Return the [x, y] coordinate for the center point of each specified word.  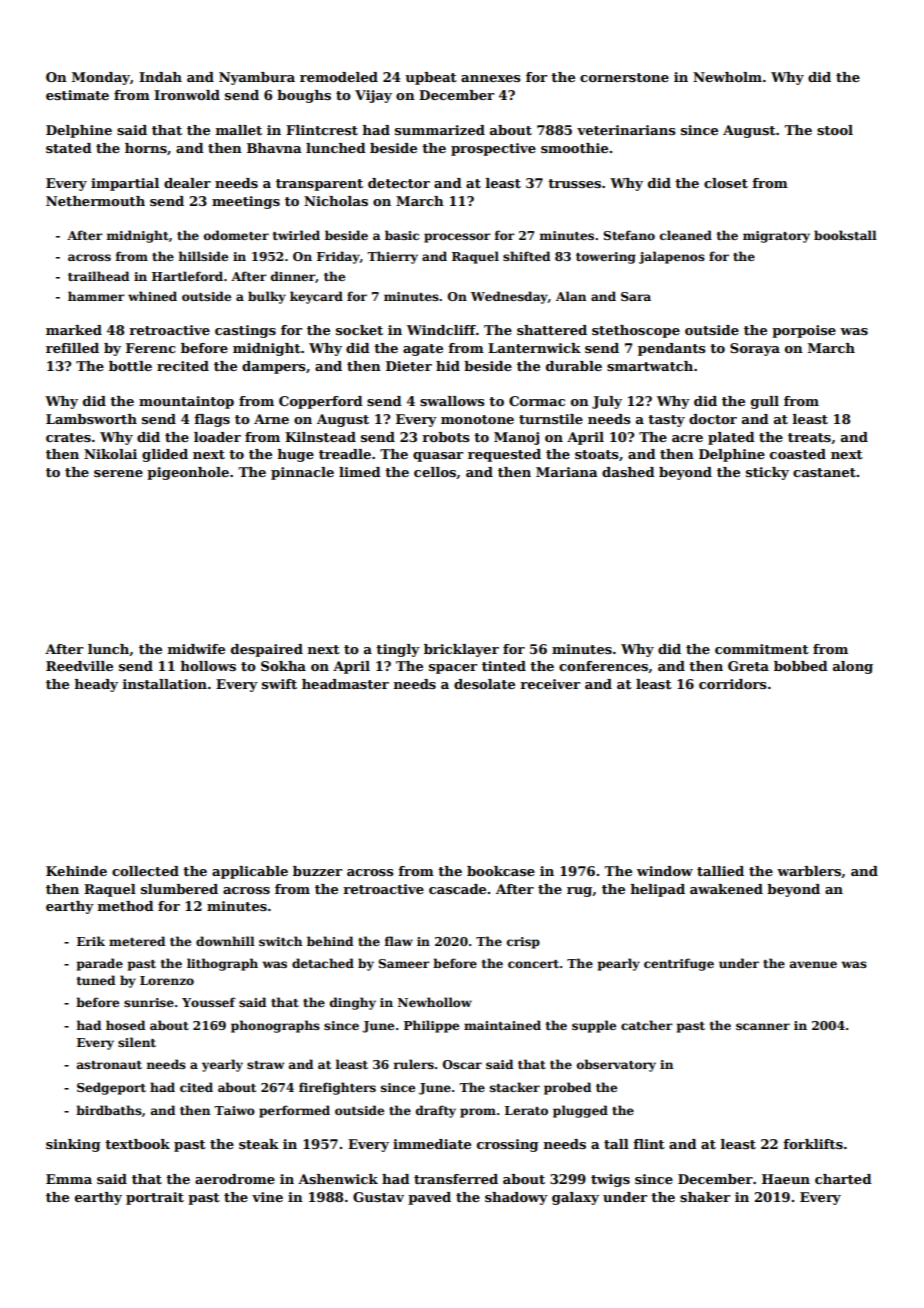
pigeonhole [188, 473]
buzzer [317, 871]
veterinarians [626, 130]
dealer [187, 183]
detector [399, 183]
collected [145, 871]
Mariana [567, 472]
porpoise [804, 331]
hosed [125, 1025]
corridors [732, 684]
